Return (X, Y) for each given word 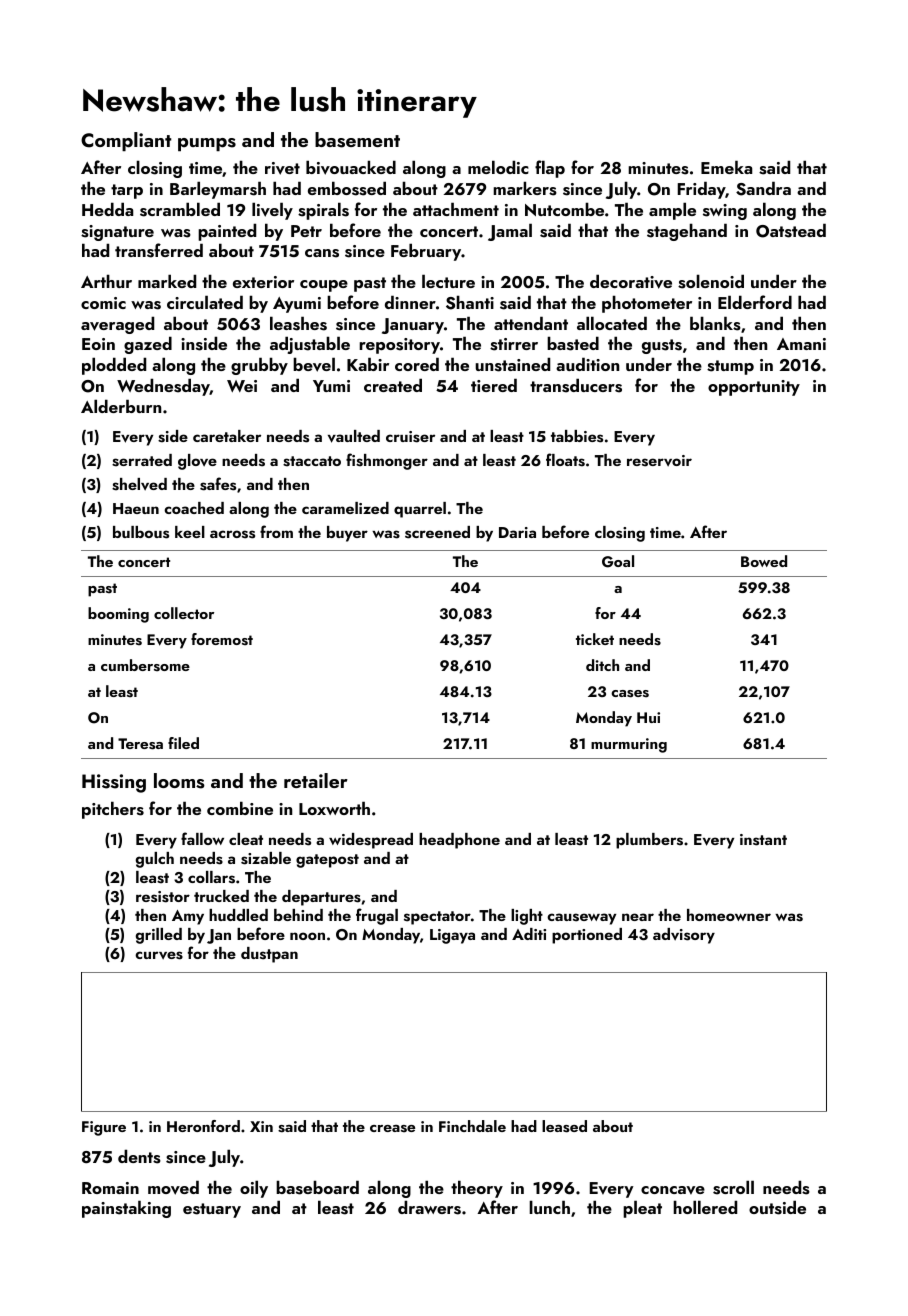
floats (565, 460)
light (527, 917)
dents (139, 1156)
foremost (222, 639)
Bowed (764, 561)
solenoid (711, 281)
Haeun (136, 508)
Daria (517, 532)
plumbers (649, 841)
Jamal (510, 232)
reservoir (659, 461)
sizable (266, 858)
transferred (159, 250)
